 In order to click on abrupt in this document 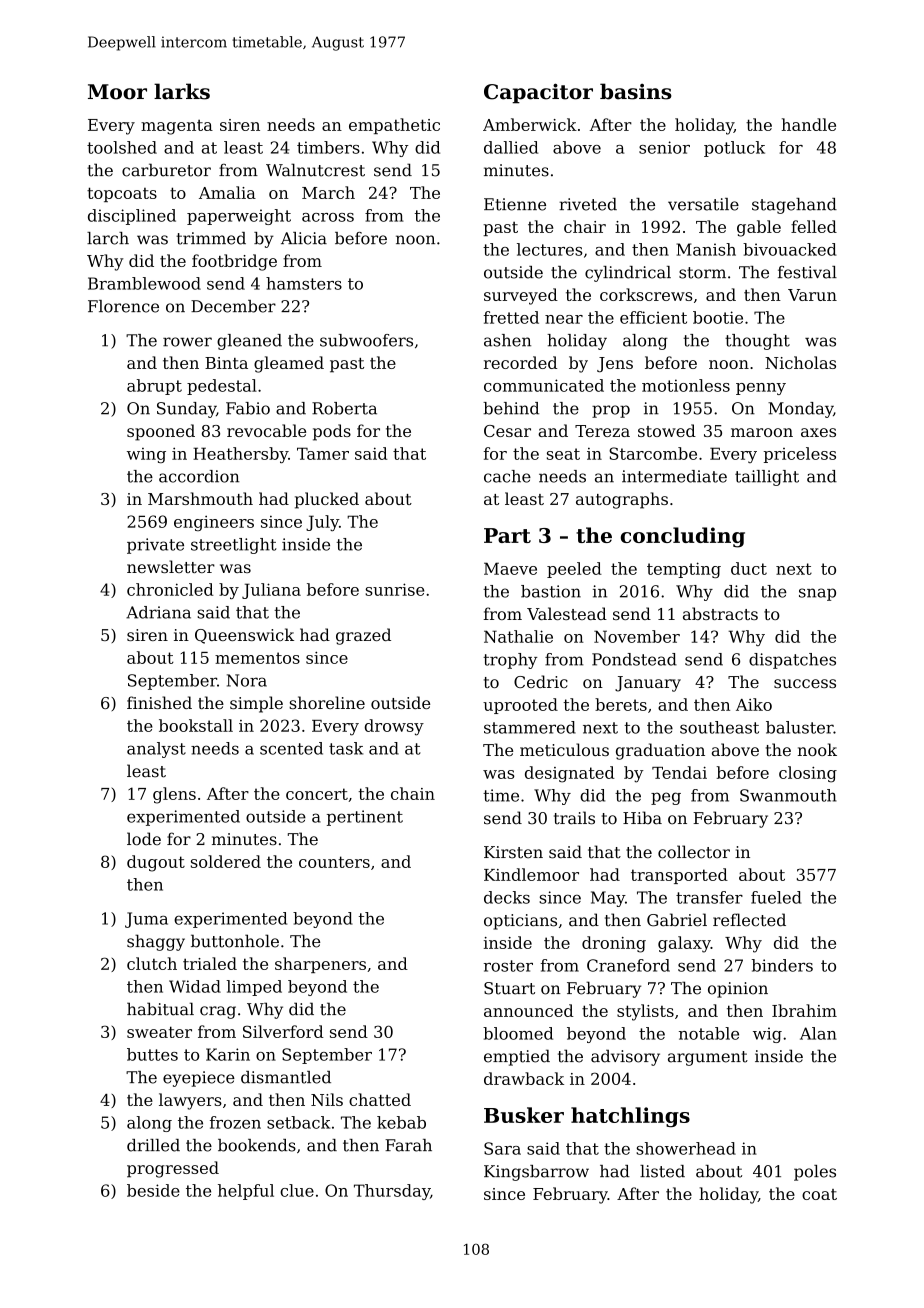, I will do `click(154, 387)`.
